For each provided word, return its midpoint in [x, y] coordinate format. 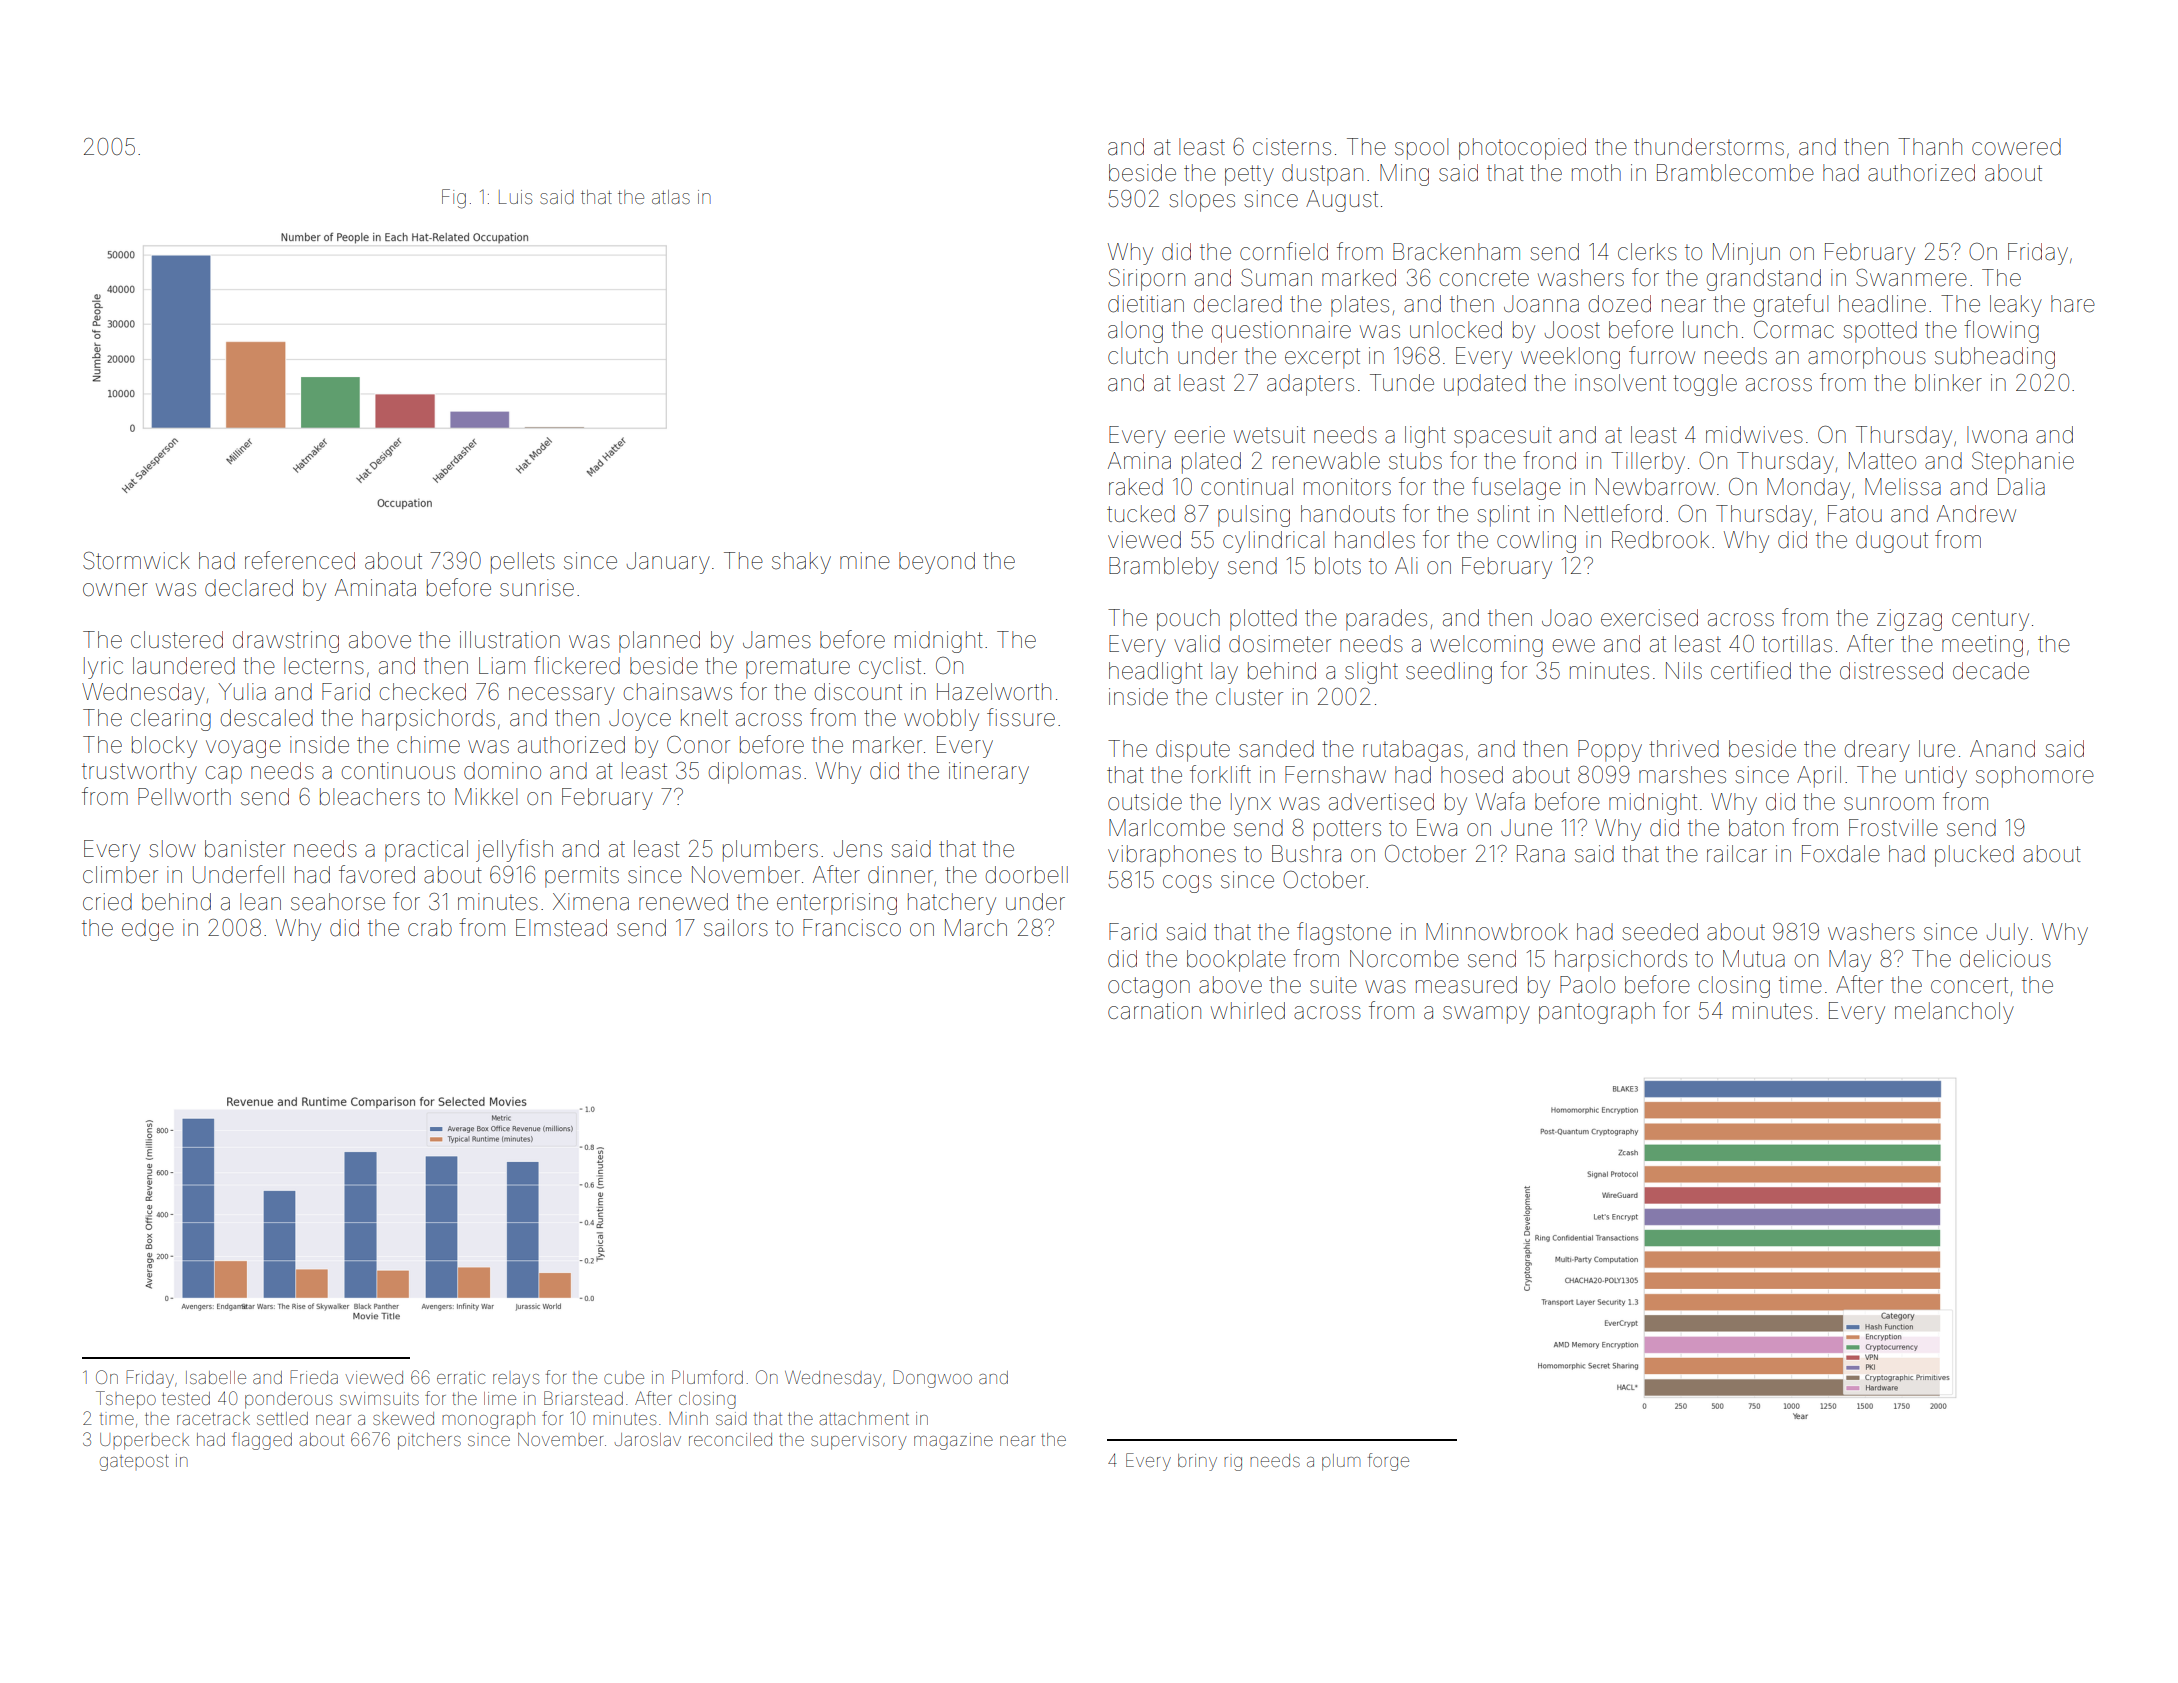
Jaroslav [648, 1439]
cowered [2016, 147]
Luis [515, 197]
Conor [698, 745]
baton [1756, 828]
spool [1421, 149]
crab [430, 928]
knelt [704, 718]
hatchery [952, 904]
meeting [1982, 646]
